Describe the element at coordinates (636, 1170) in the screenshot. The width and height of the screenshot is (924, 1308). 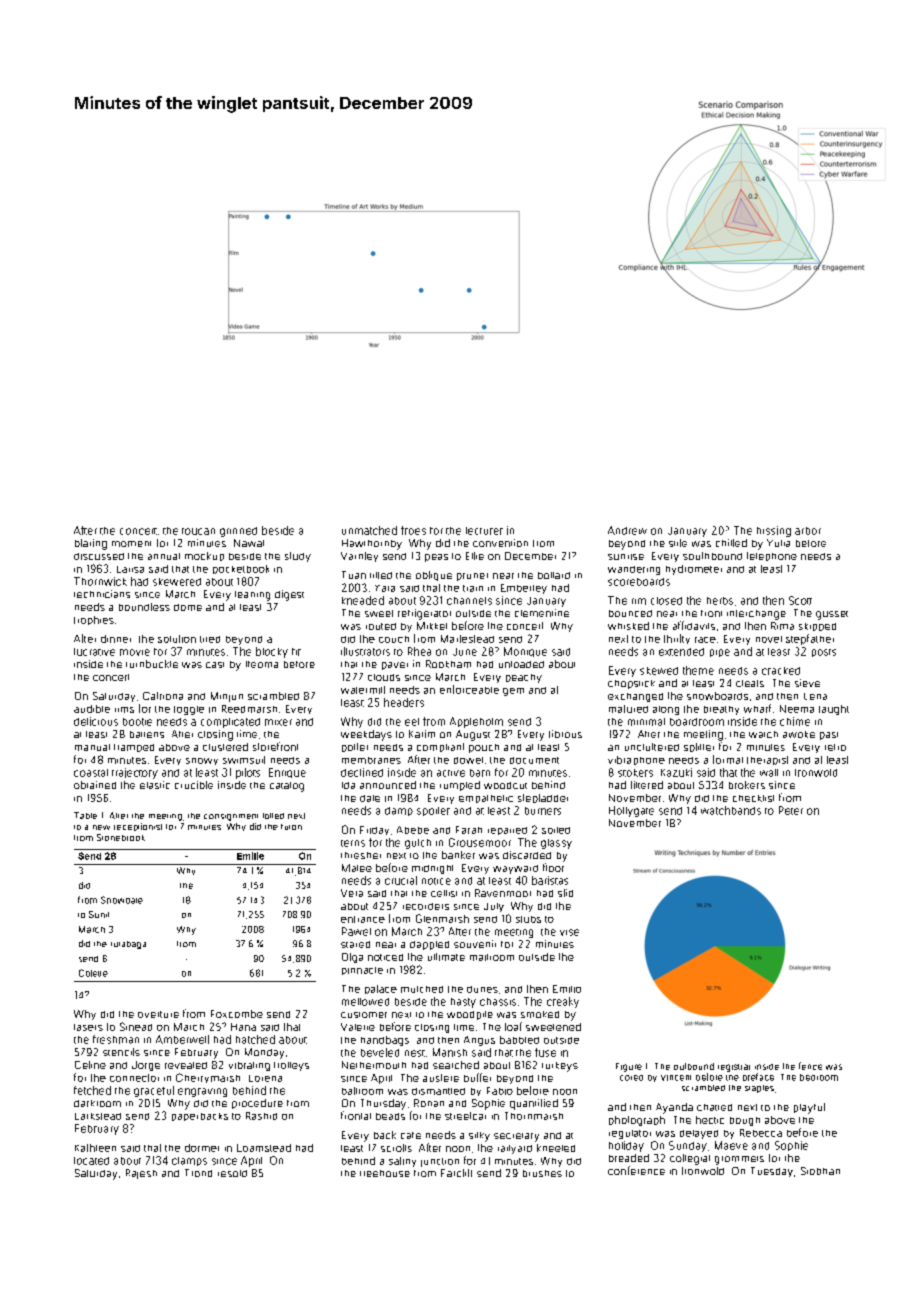
I see `conference` at that location.
